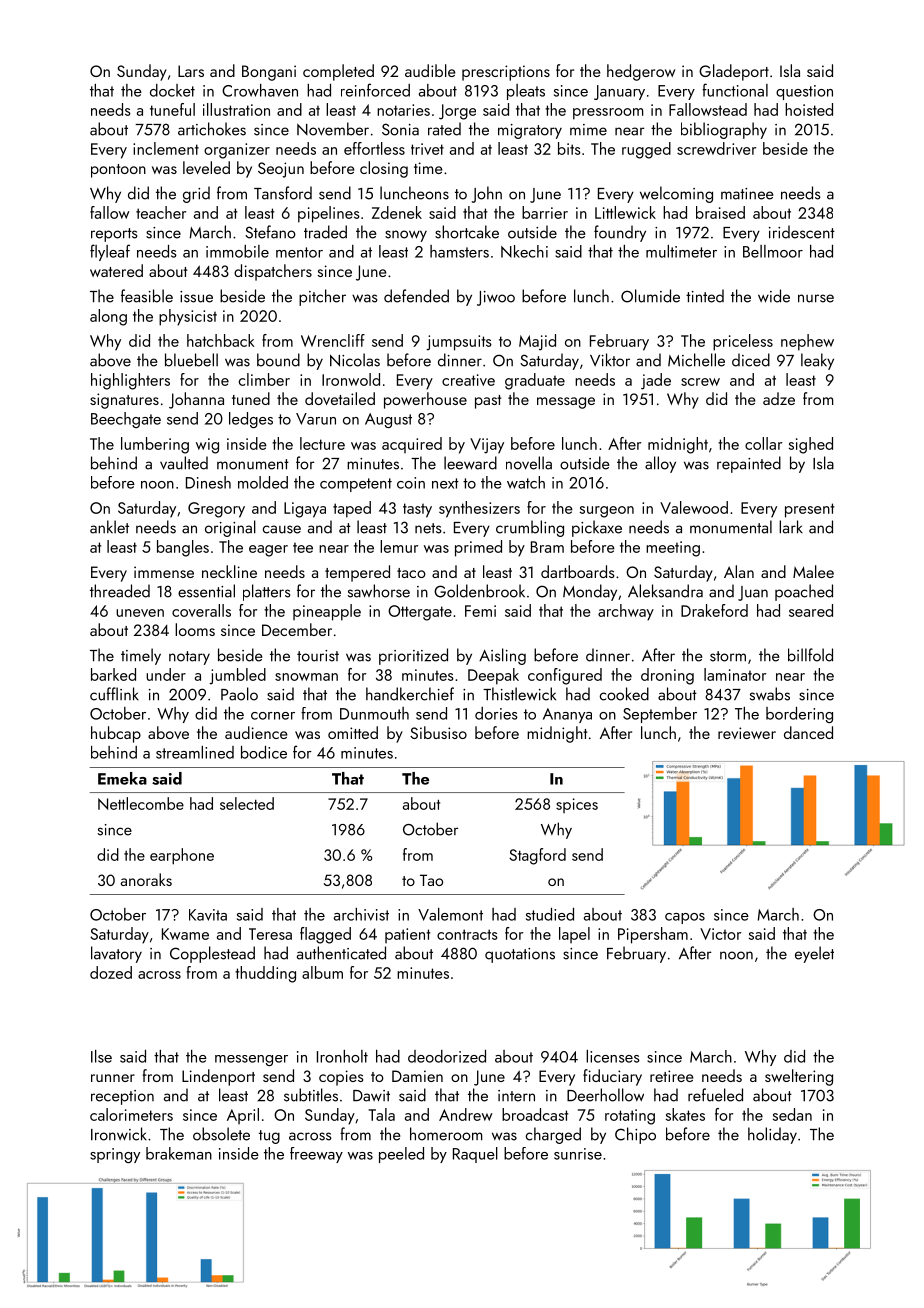 The width and height of the screenshot is (924, 1308). What do you see at coordinates (550, 914) in the screenshot?
I see `studied` at bounding box center [550, 914].
